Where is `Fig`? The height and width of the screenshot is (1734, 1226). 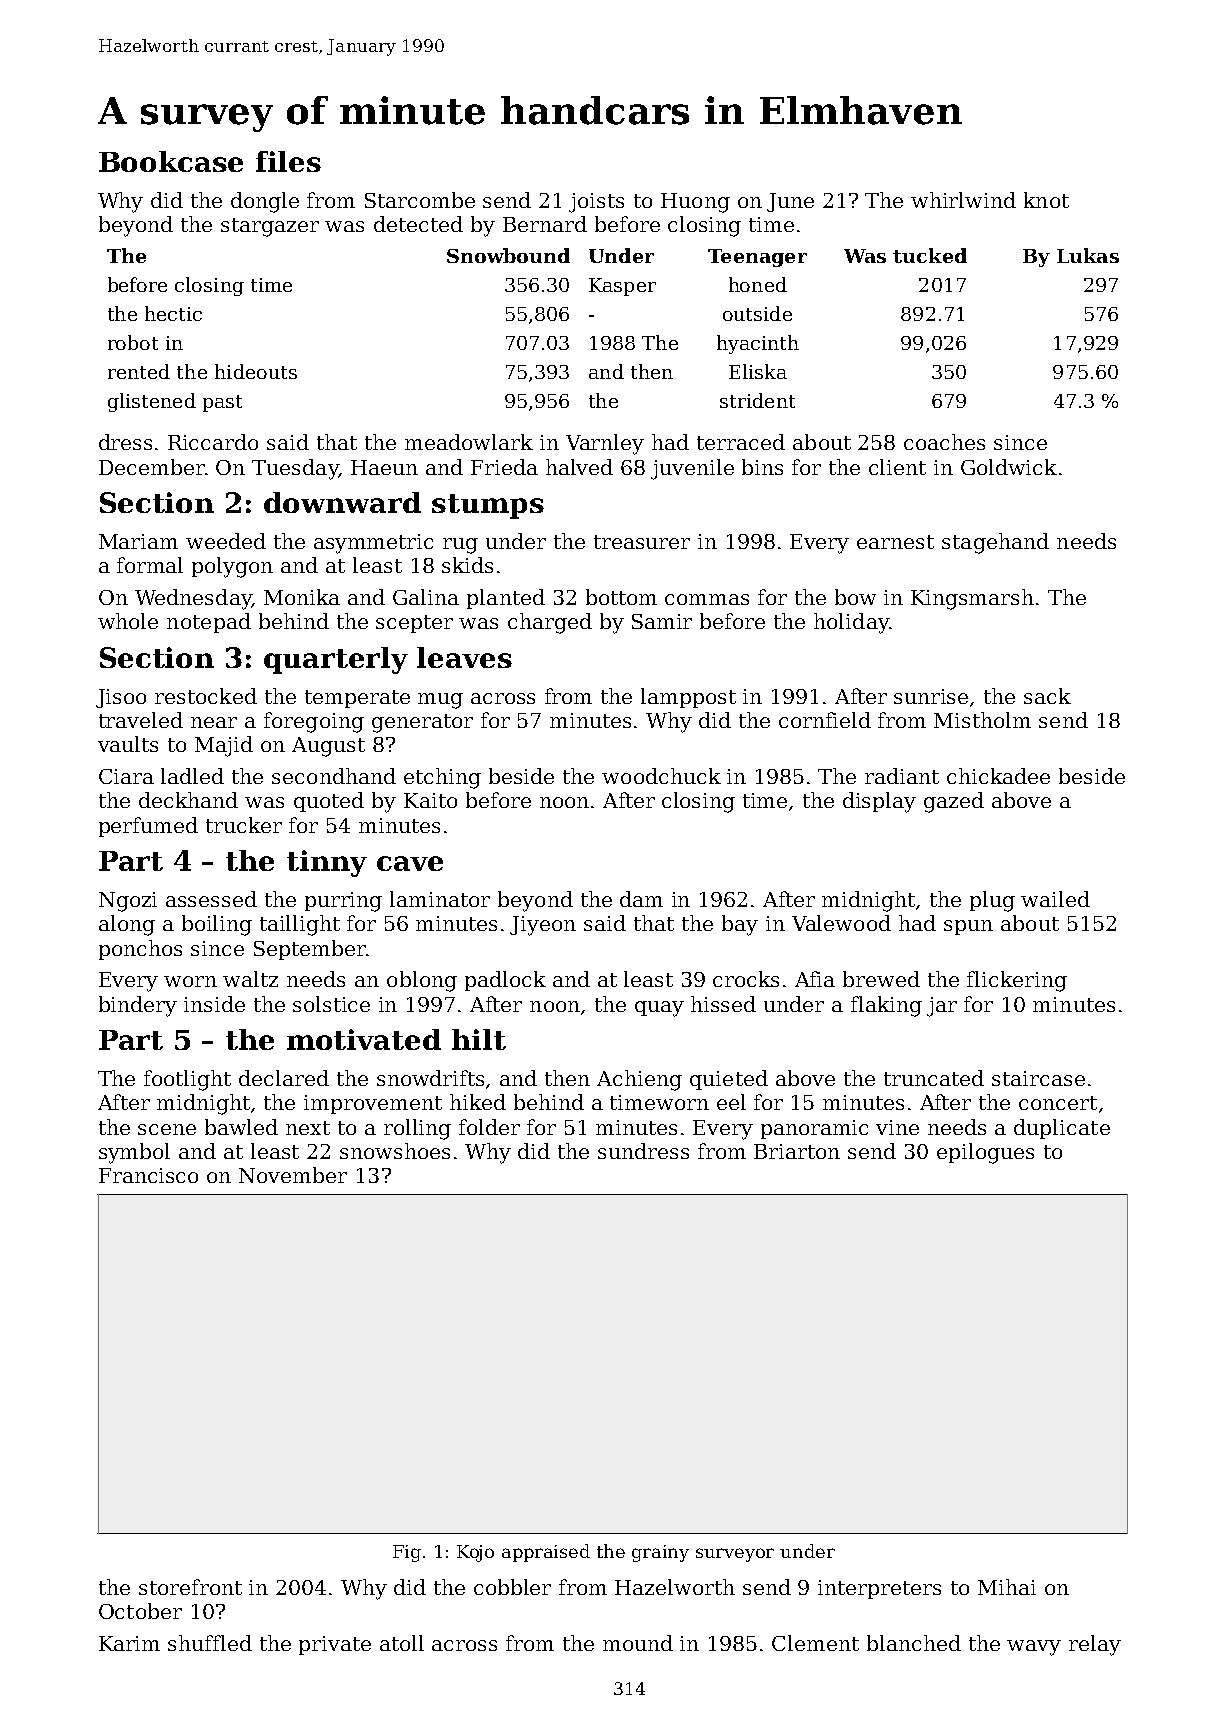
Fig is located at coordinates (407, 1553).
